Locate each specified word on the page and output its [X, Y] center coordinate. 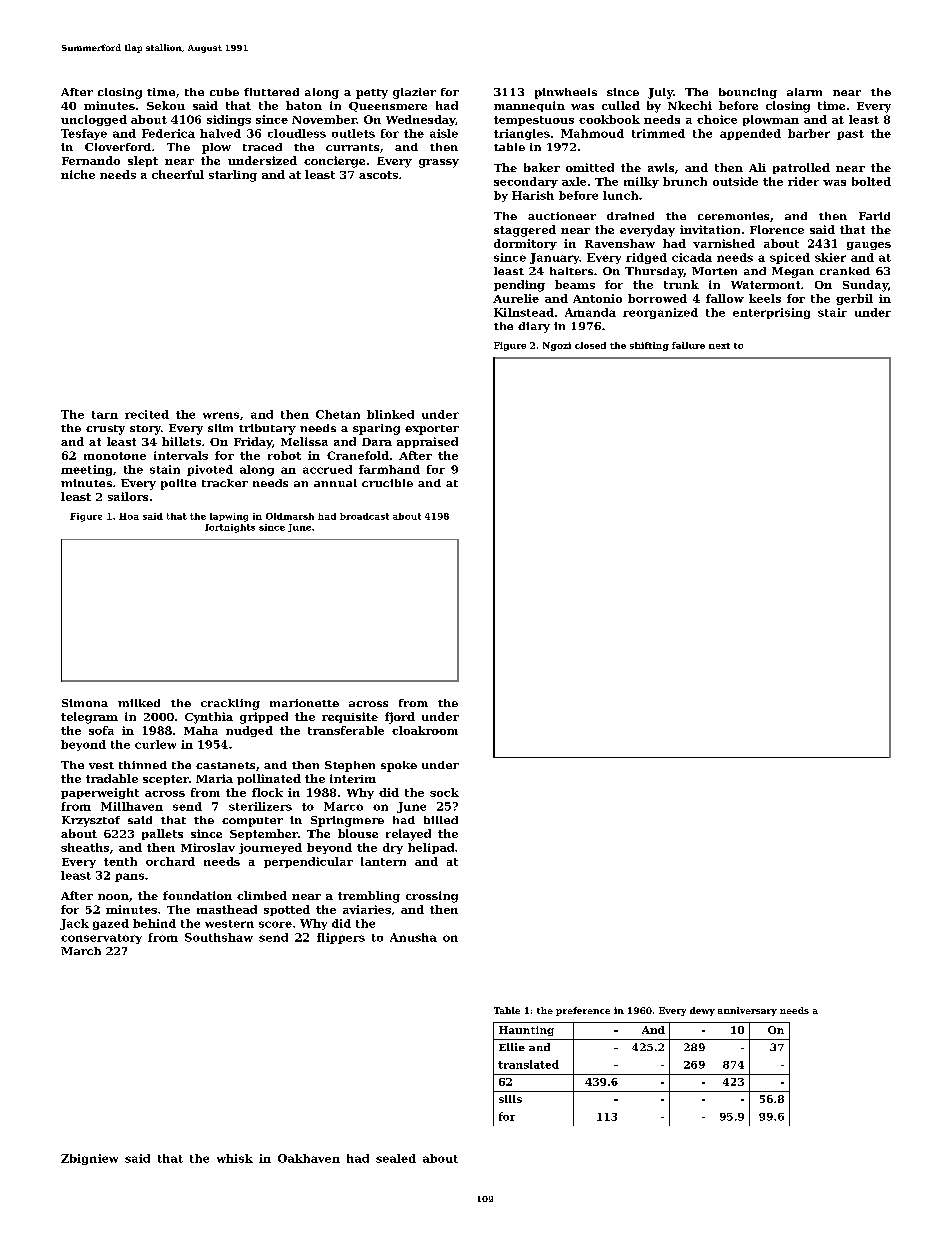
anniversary [747, 1011]
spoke [399, 766]
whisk [235, 1158]
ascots [378, 175]
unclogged [94, 120]
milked [139, 703]
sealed [396, 1158]
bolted [871, 181]
